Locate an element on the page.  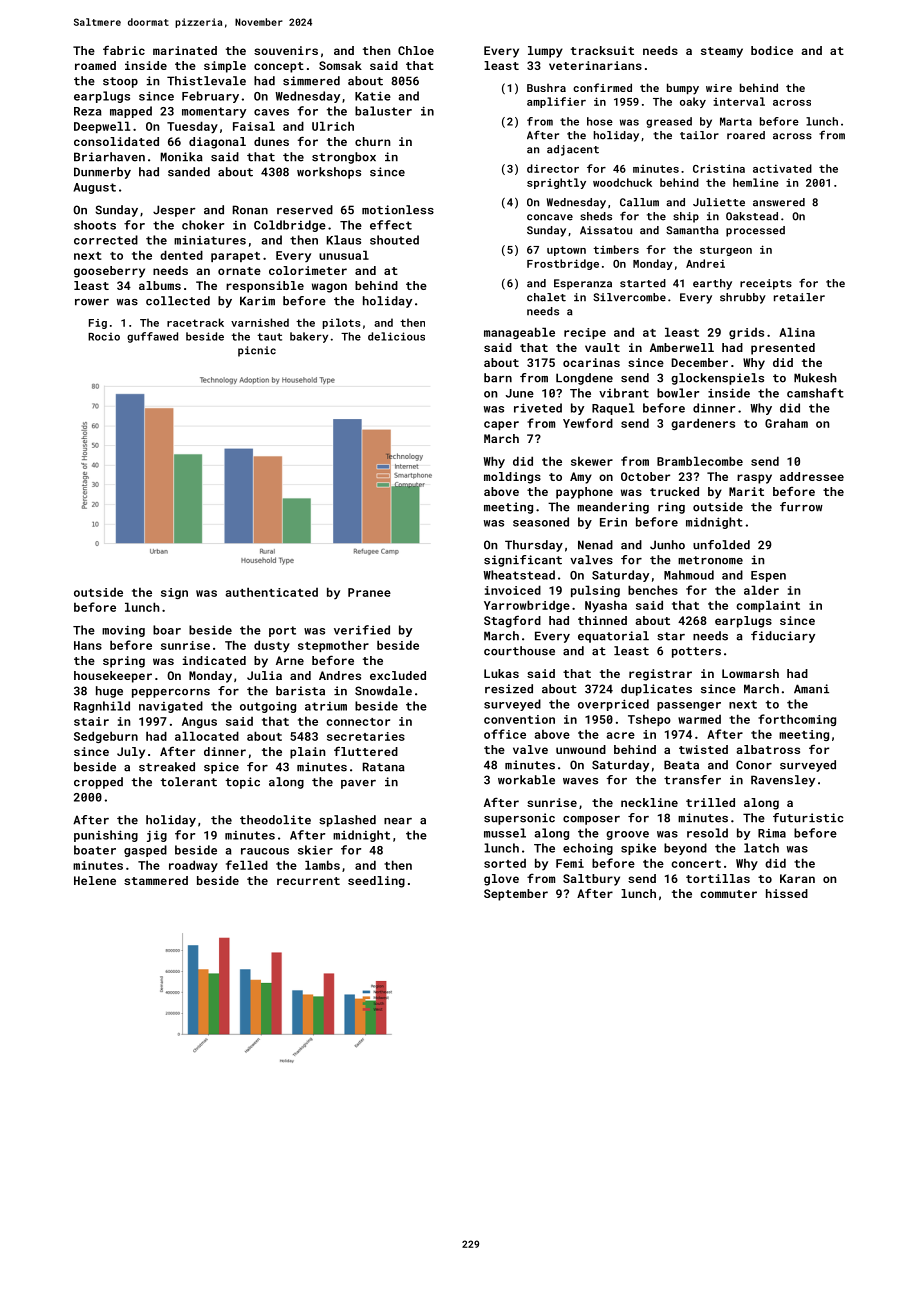
resized is located at coordinates (509, 689).
